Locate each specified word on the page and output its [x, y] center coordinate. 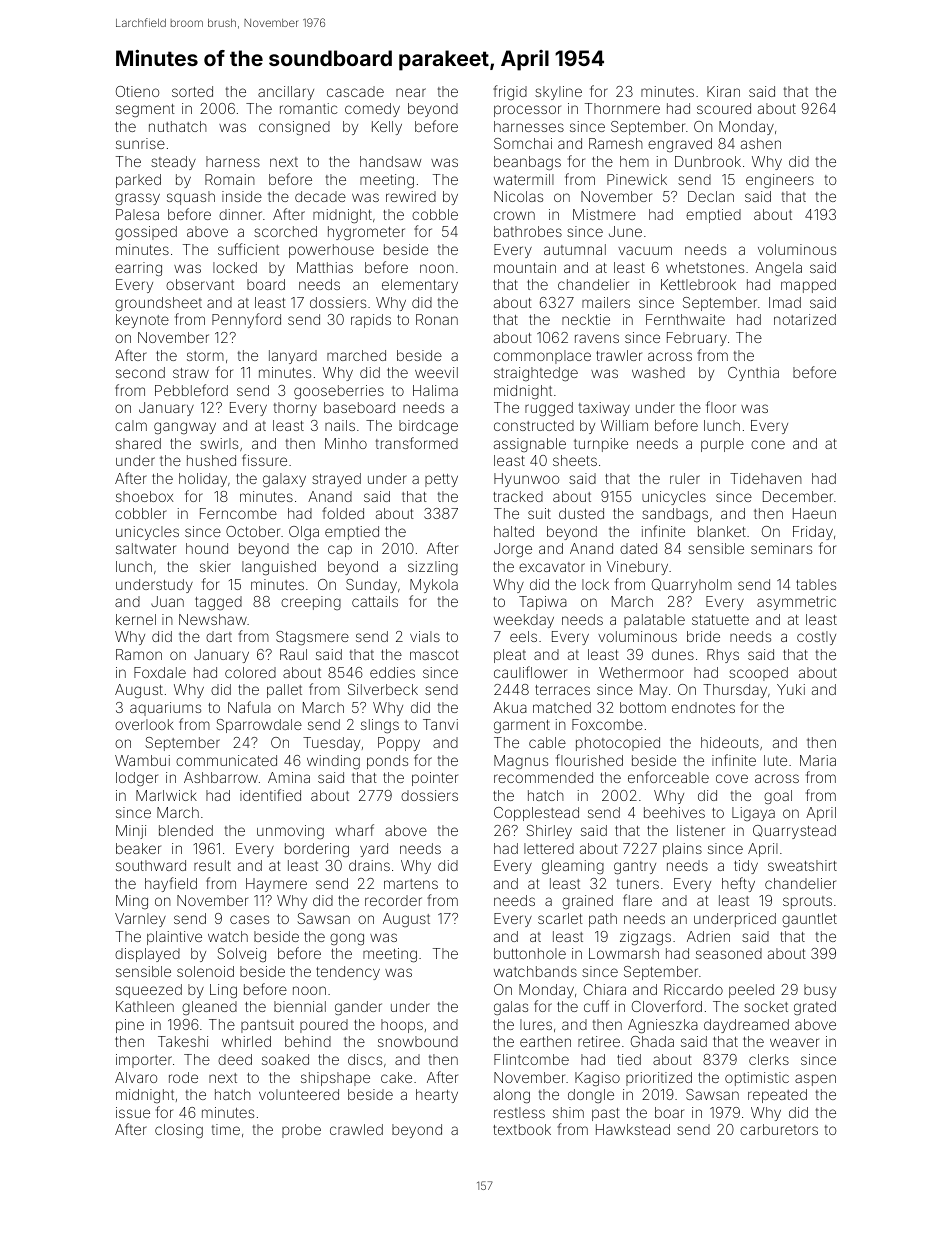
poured [324, 1026]
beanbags [527, 163]
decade [320, 196]
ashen [761, 143]
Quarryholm [692, 586]
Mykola [434, 586]
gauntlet [809, 920]
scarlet [560, 918]
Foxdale [160, 672]
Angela [778, 269]
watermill [524, 179]
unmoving [290, 832]
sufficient [248, 249]
